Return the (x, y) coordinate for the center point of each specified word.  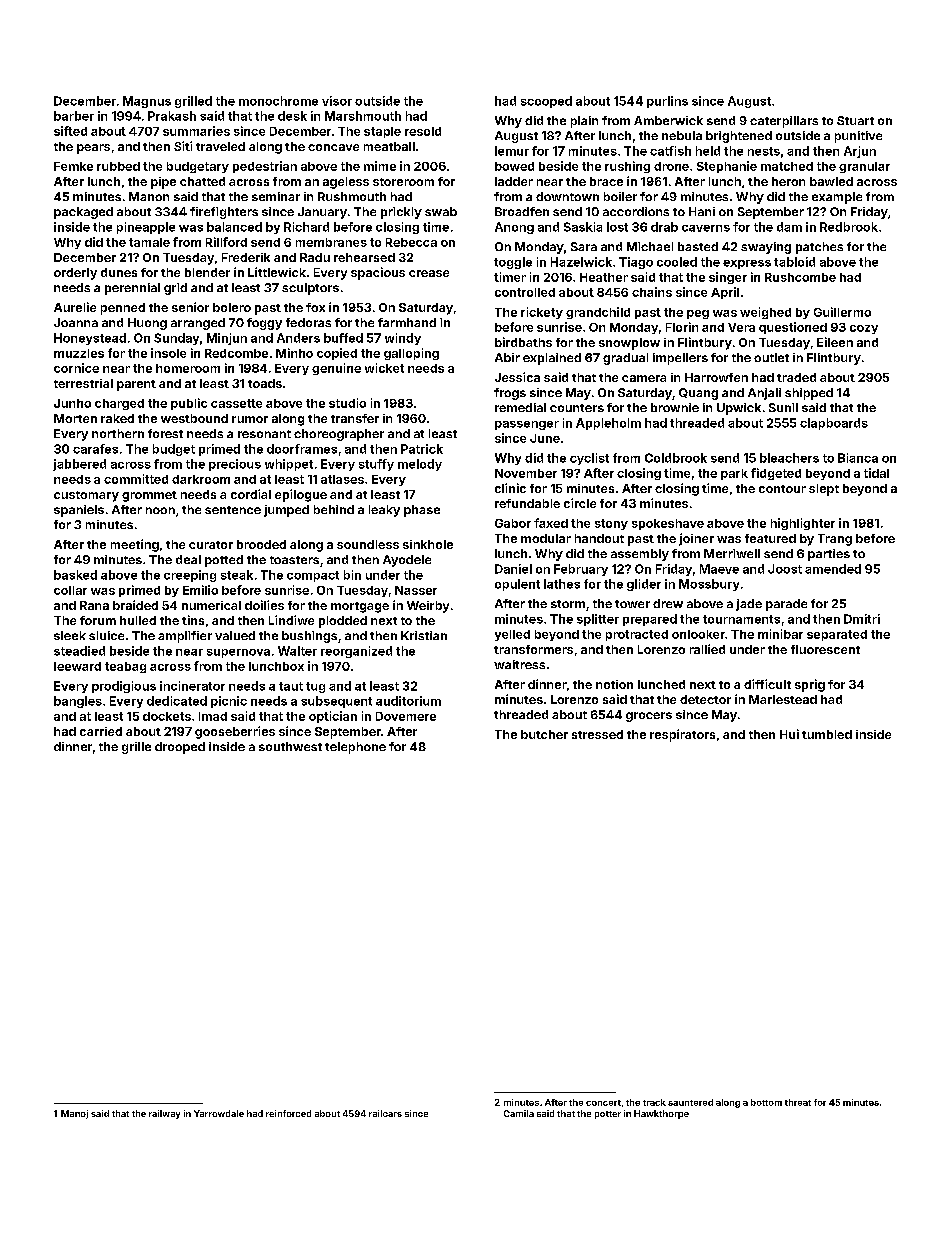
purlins (667, 102)
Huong (147, 324)
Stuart (855, 120)
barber (74, 116)
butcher (544, 734)
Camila (519, 1113)
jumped (286, 511)
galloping (411, 354)
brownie (675, 407)
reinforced (288, 1113)
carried (101, 731)
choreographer (339, 435)
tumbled (827, 734)
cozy (864, 329)
